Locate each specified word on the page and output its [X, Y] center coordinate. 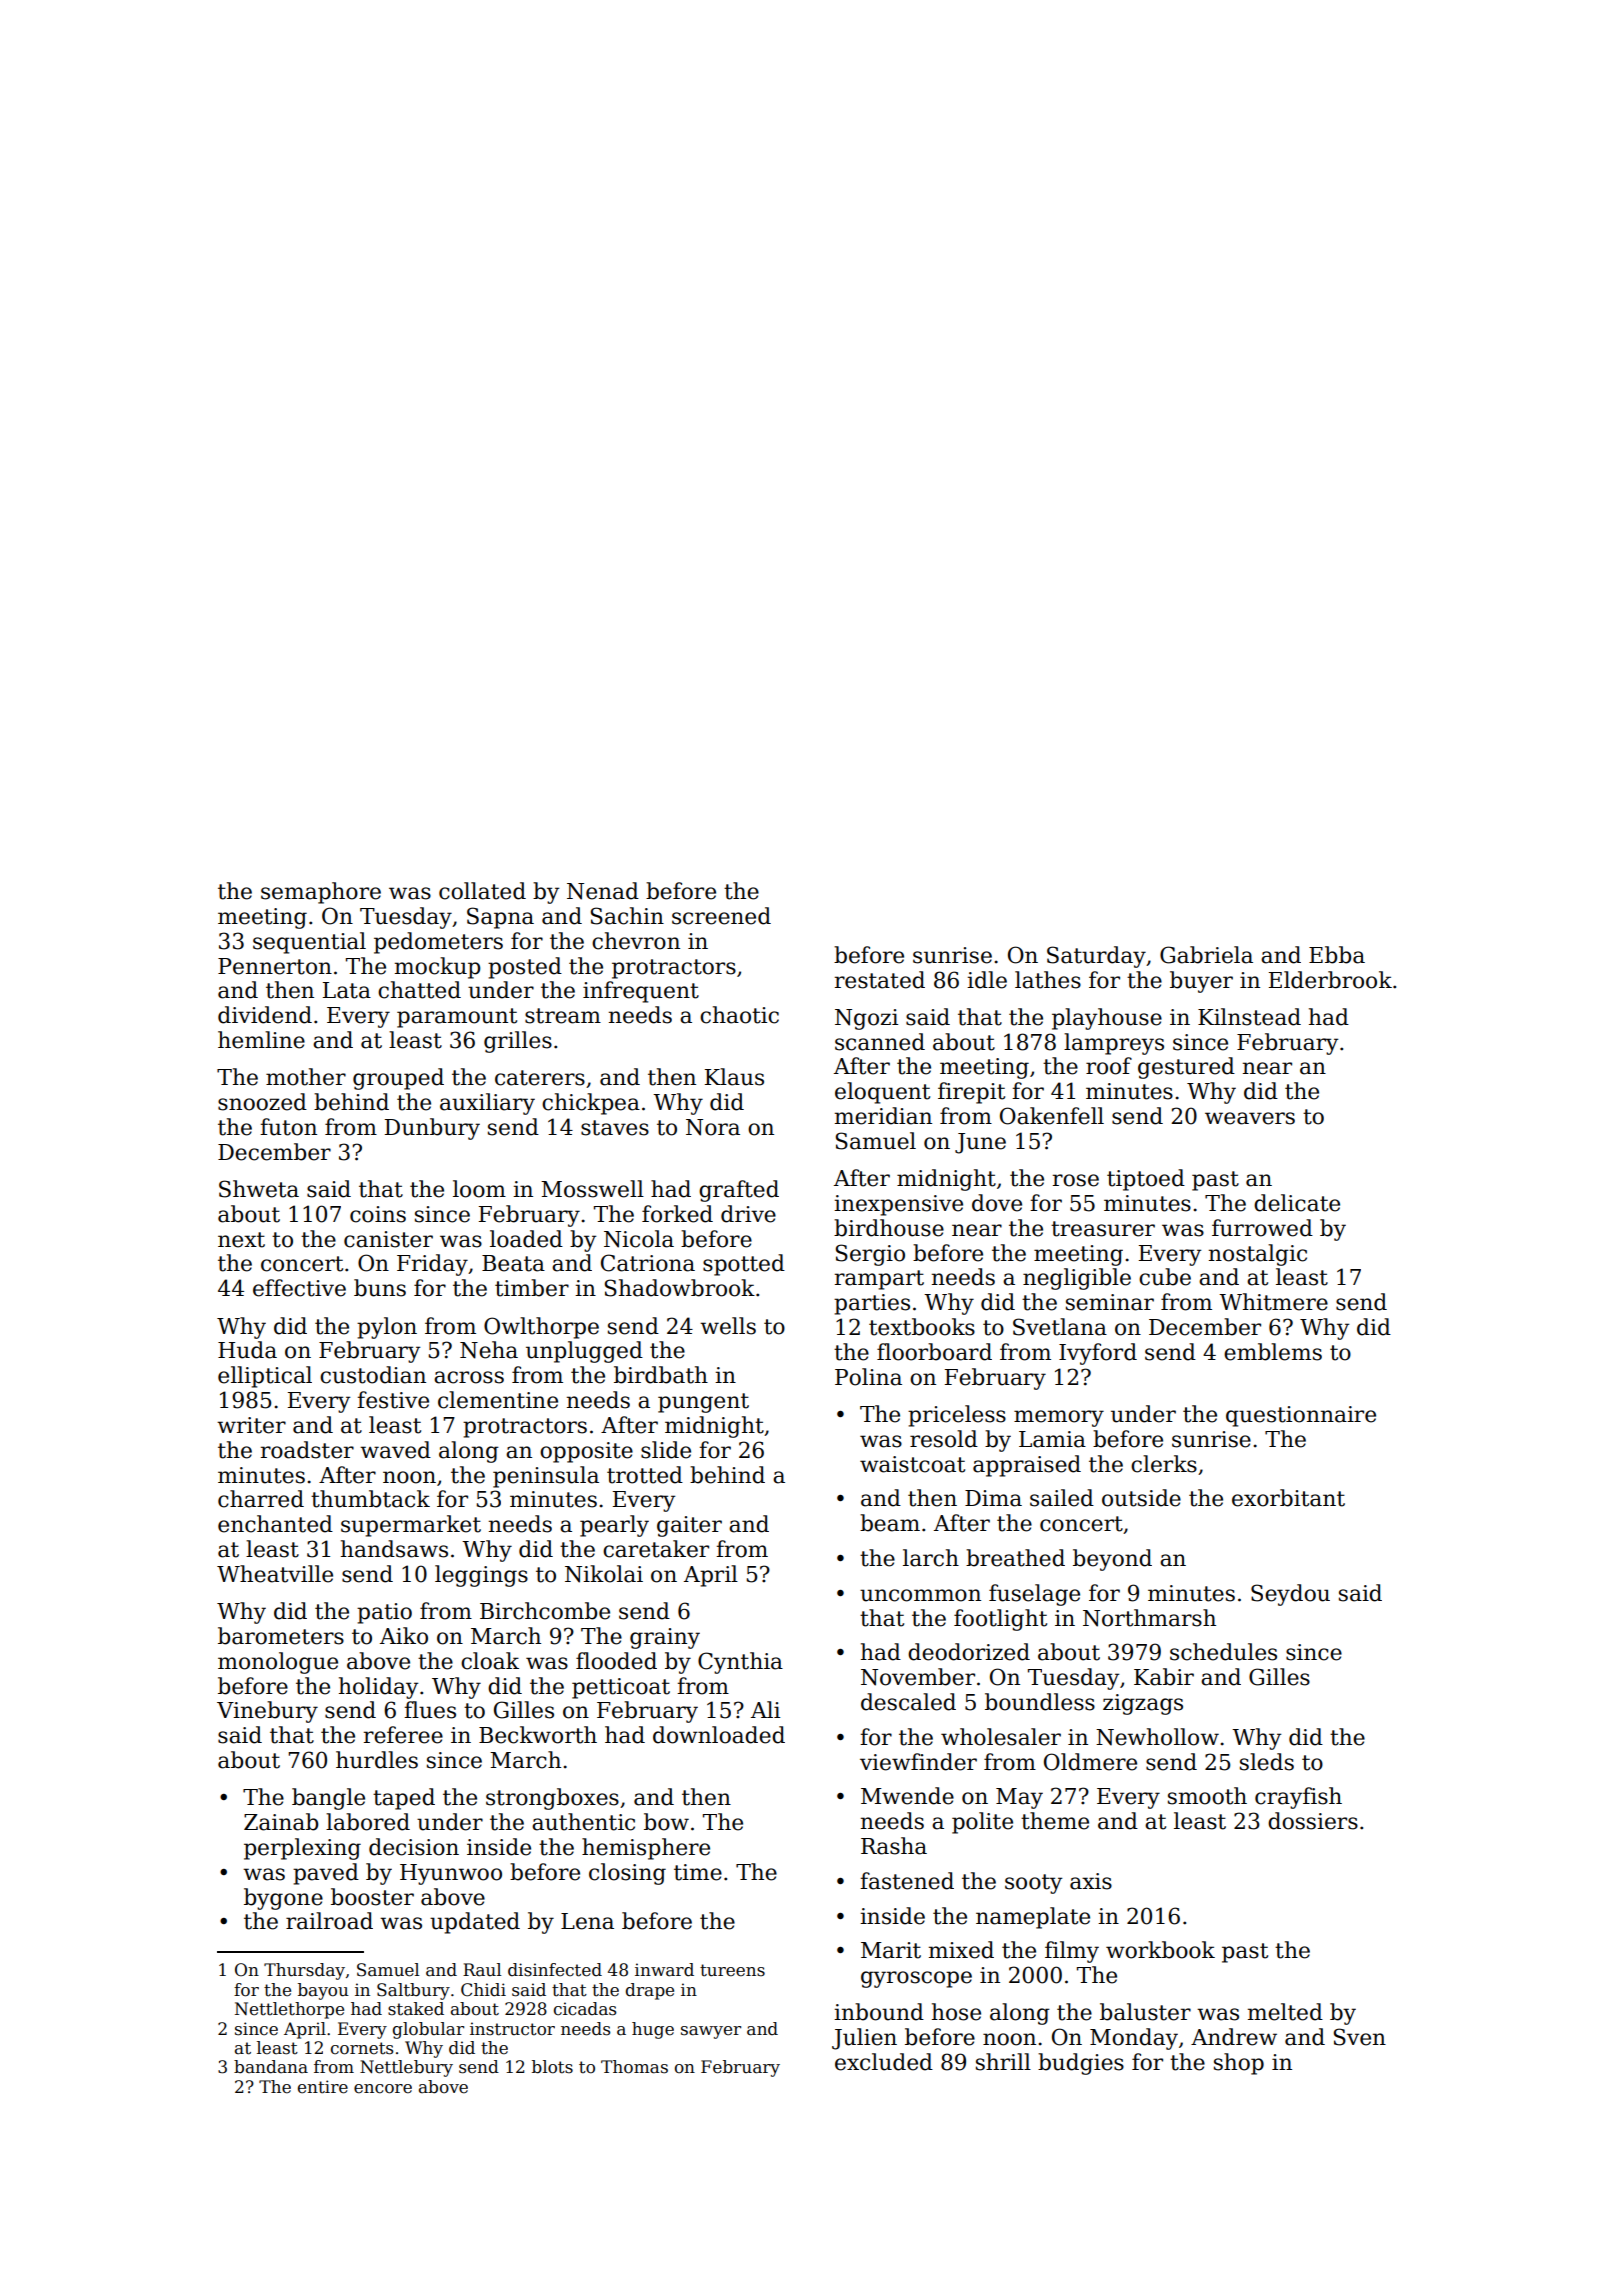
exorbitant [1288, 1498]
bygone [283, 1899]
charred [261, 1499]
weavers [1250, 1118]
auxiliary [487, 1104]
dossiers [1313, 1821]
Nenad [603, 891]
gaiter [689, 1526]
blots [552, 2067]
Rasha [894, 1846]
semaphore [321, 893]
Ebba [1337, 955]
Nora [713, 1127]
